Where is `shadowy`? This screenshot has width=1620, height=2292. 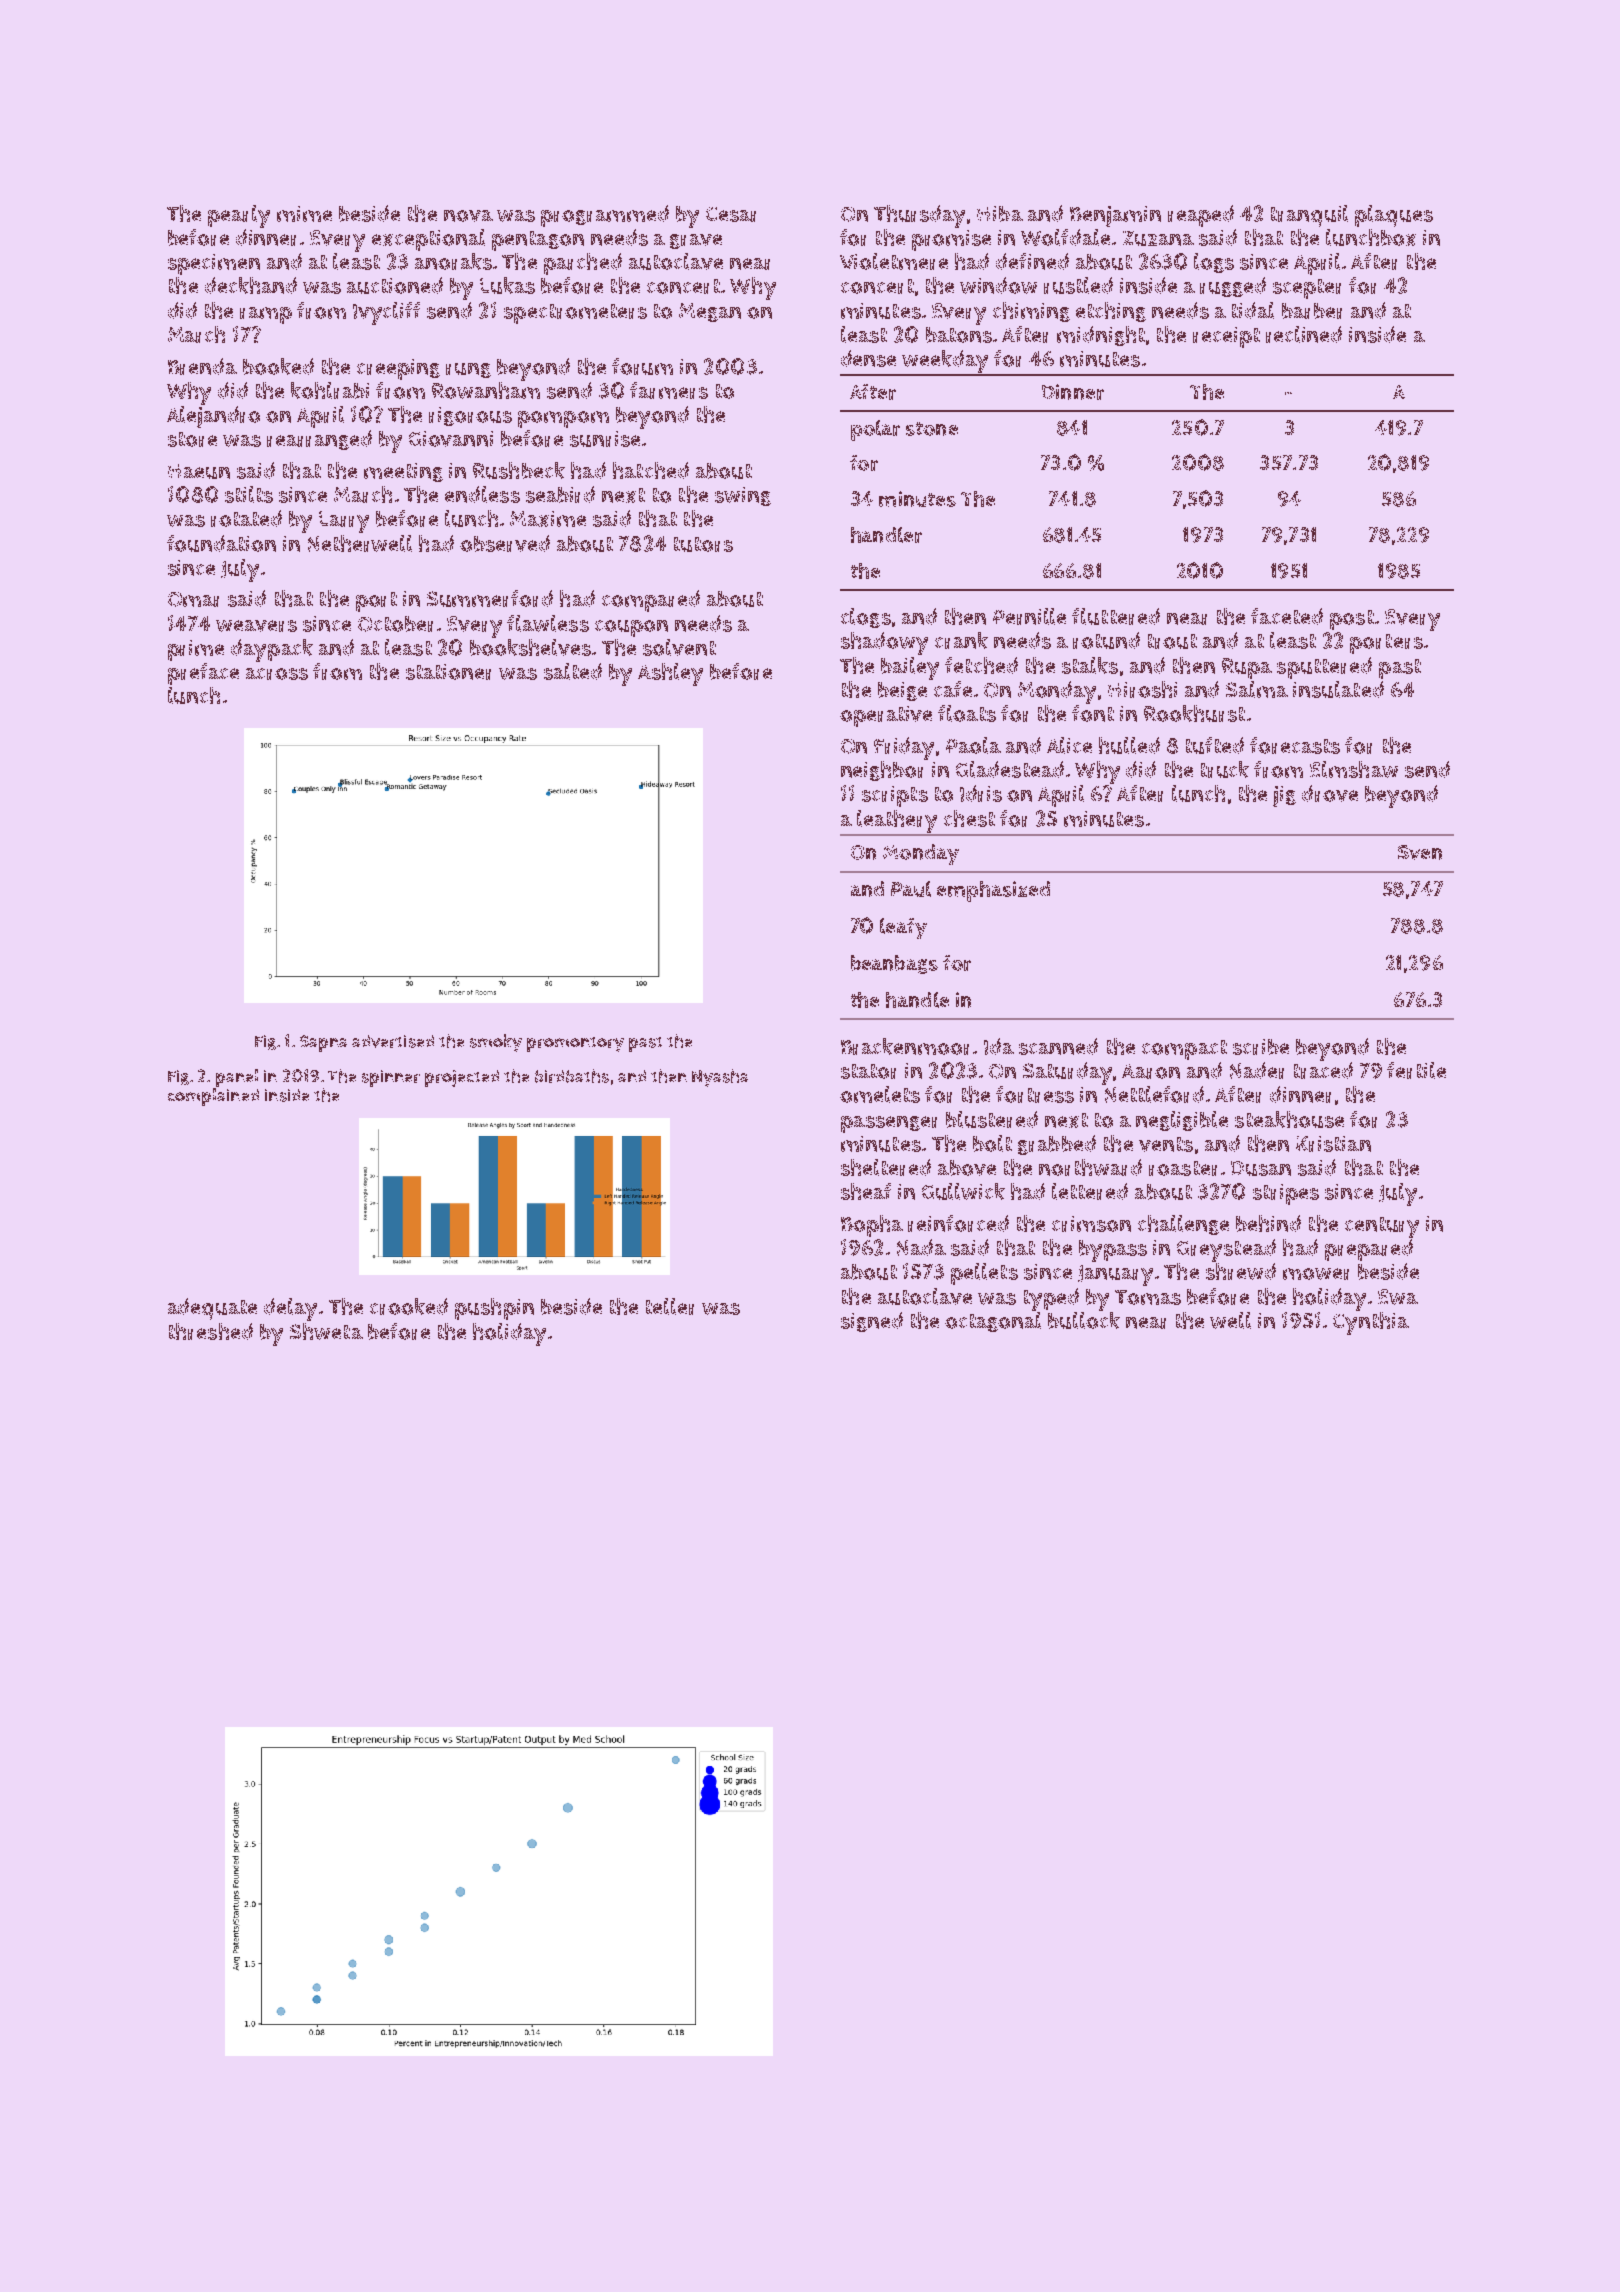 shadowy is located at coordinates (884, 643).
